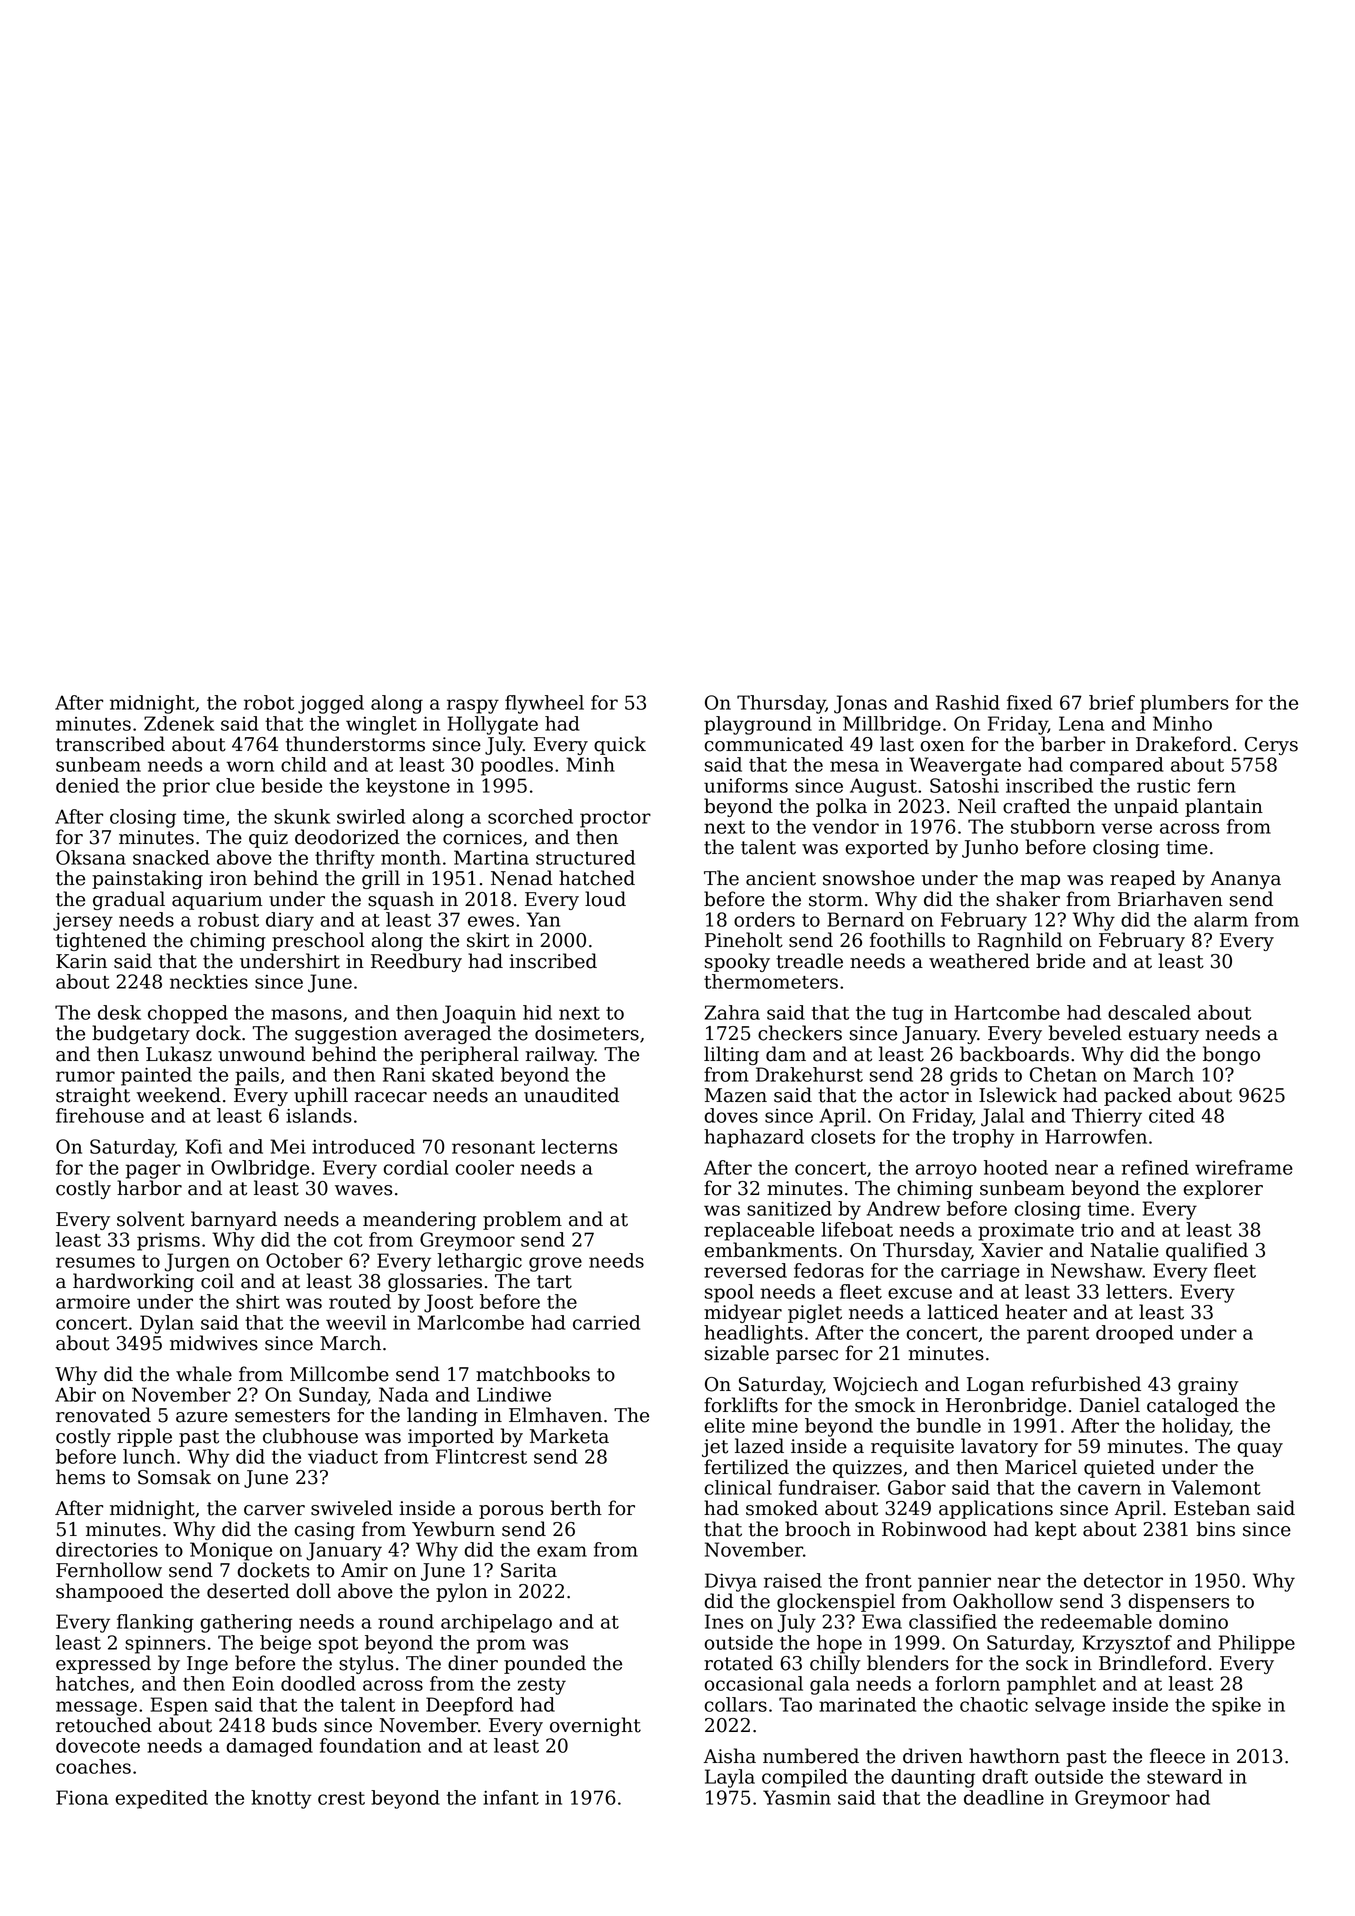 The height and width of the document is (1916, 1355). What do you see at coordinates (1014, 1054) in the document?
I see `backboards` at bounding box center [1014, 1054].
